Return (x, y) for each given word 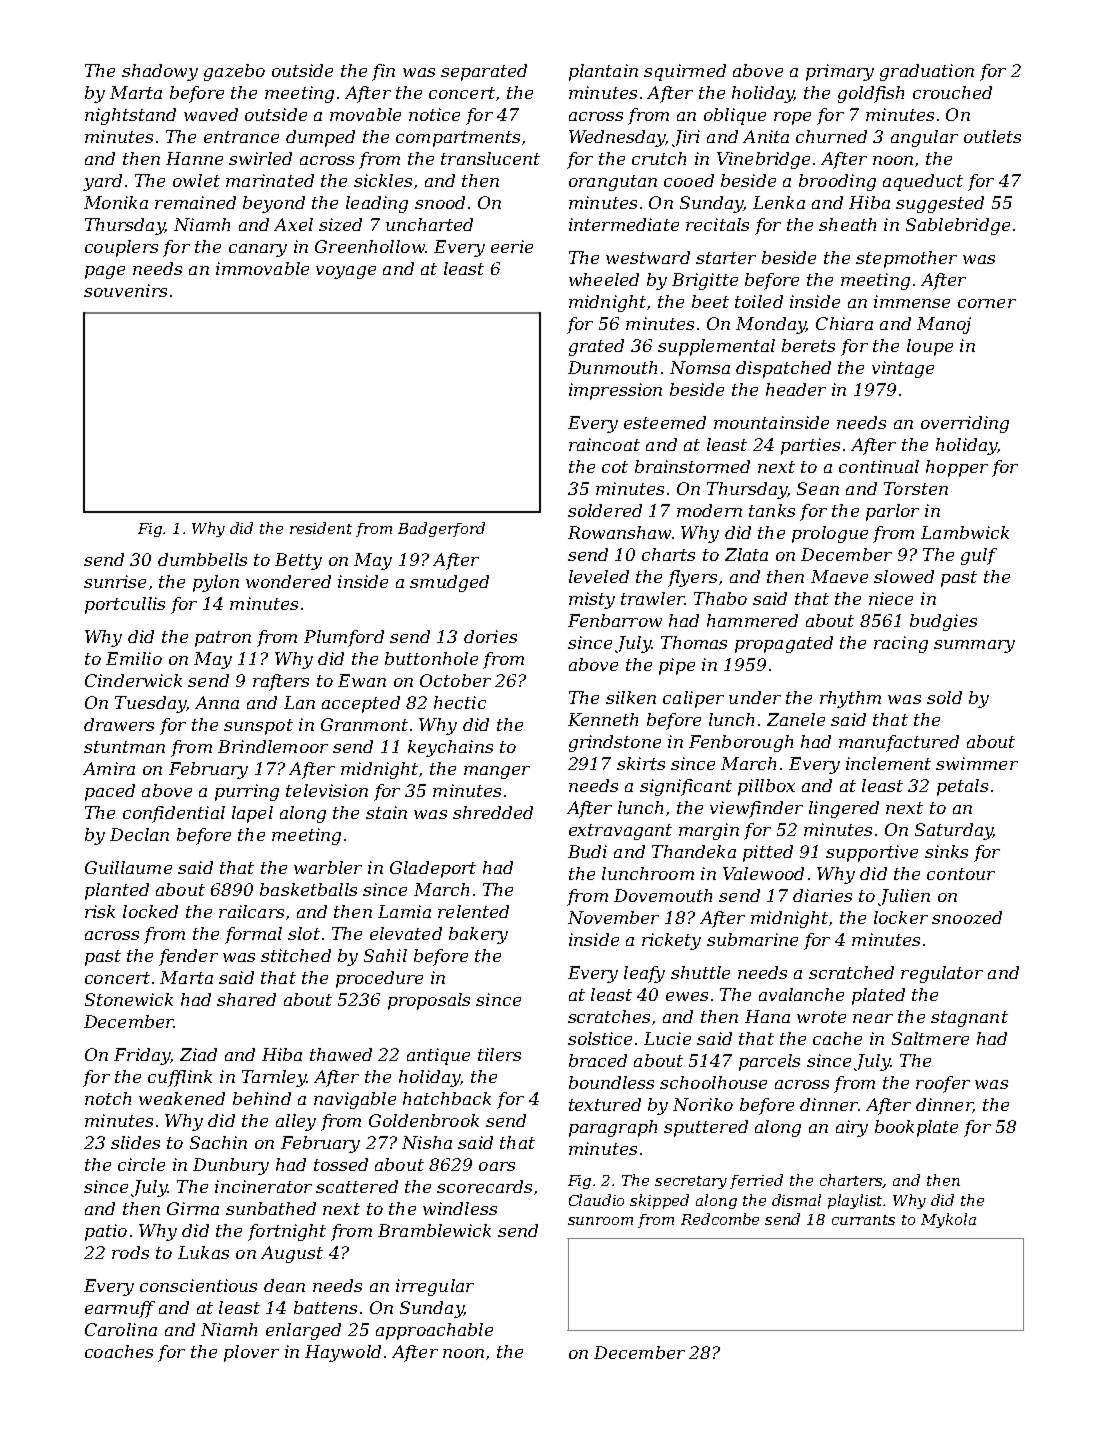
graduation (927, 72)
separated (484, 72)
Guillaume (128, 867)
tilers (499, 1054)
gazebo (234, 72)
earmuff (120, 1309)
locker (901, 917)
